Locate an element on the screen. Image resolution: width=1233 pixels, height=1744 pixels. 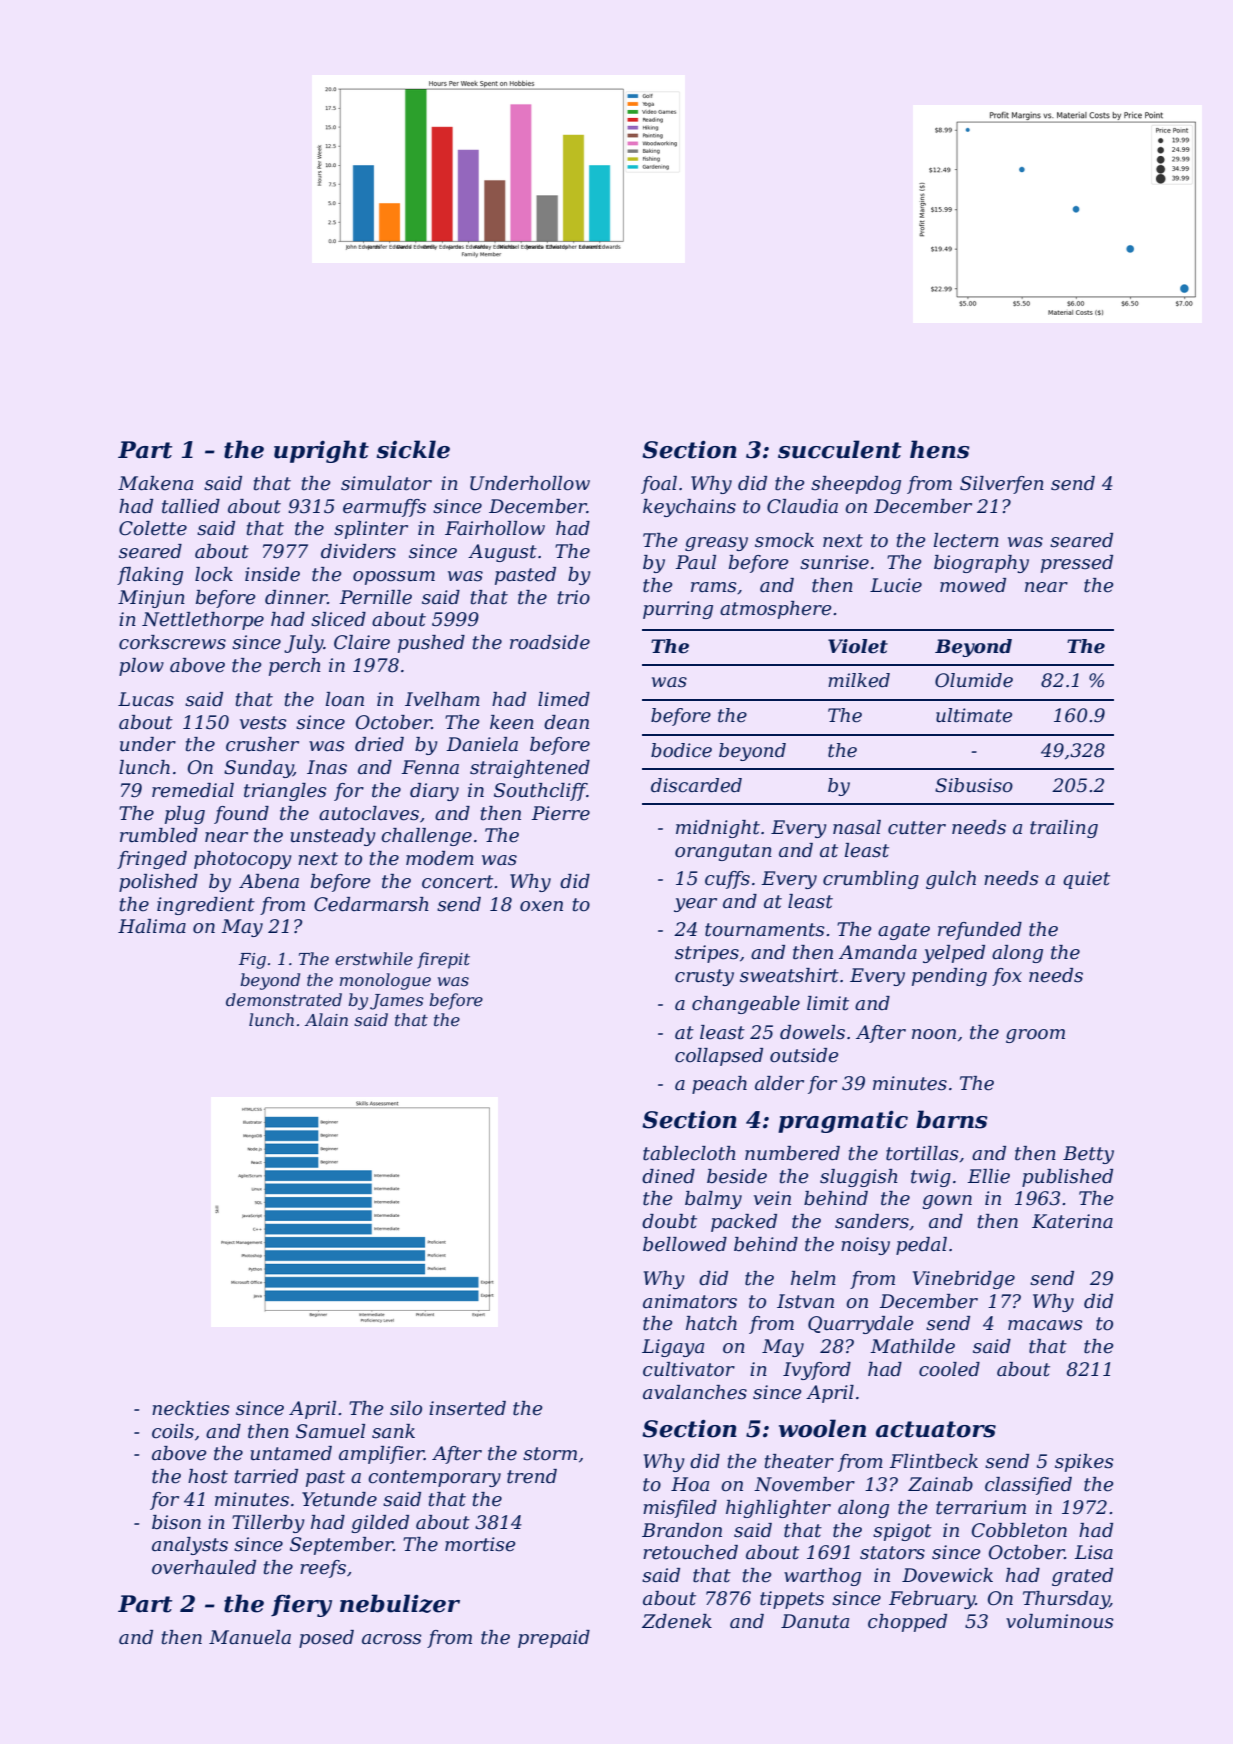
Sibusiso is located at coordinates (974, 785).
